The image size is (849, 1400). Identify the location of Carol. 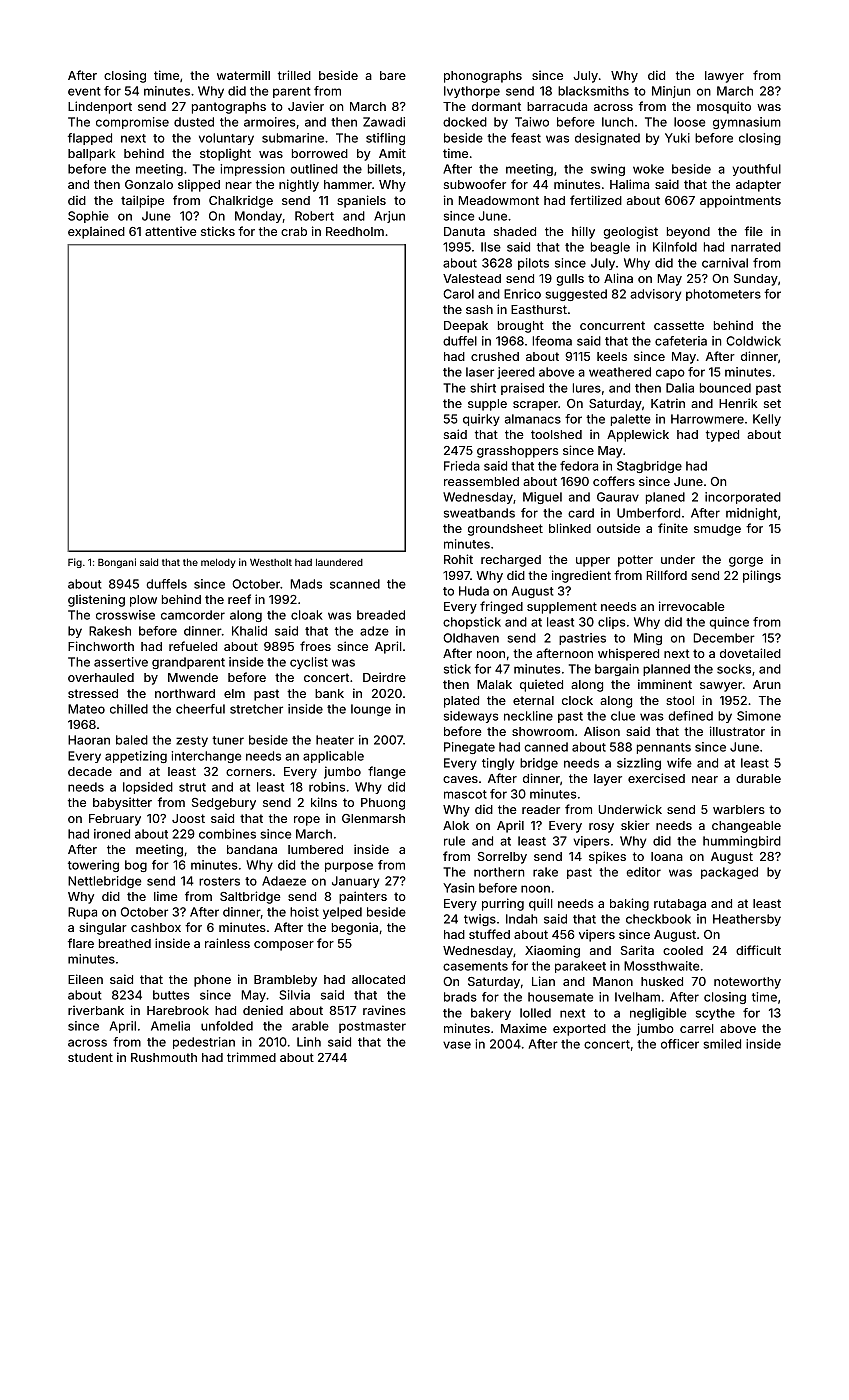
(458, 294).
